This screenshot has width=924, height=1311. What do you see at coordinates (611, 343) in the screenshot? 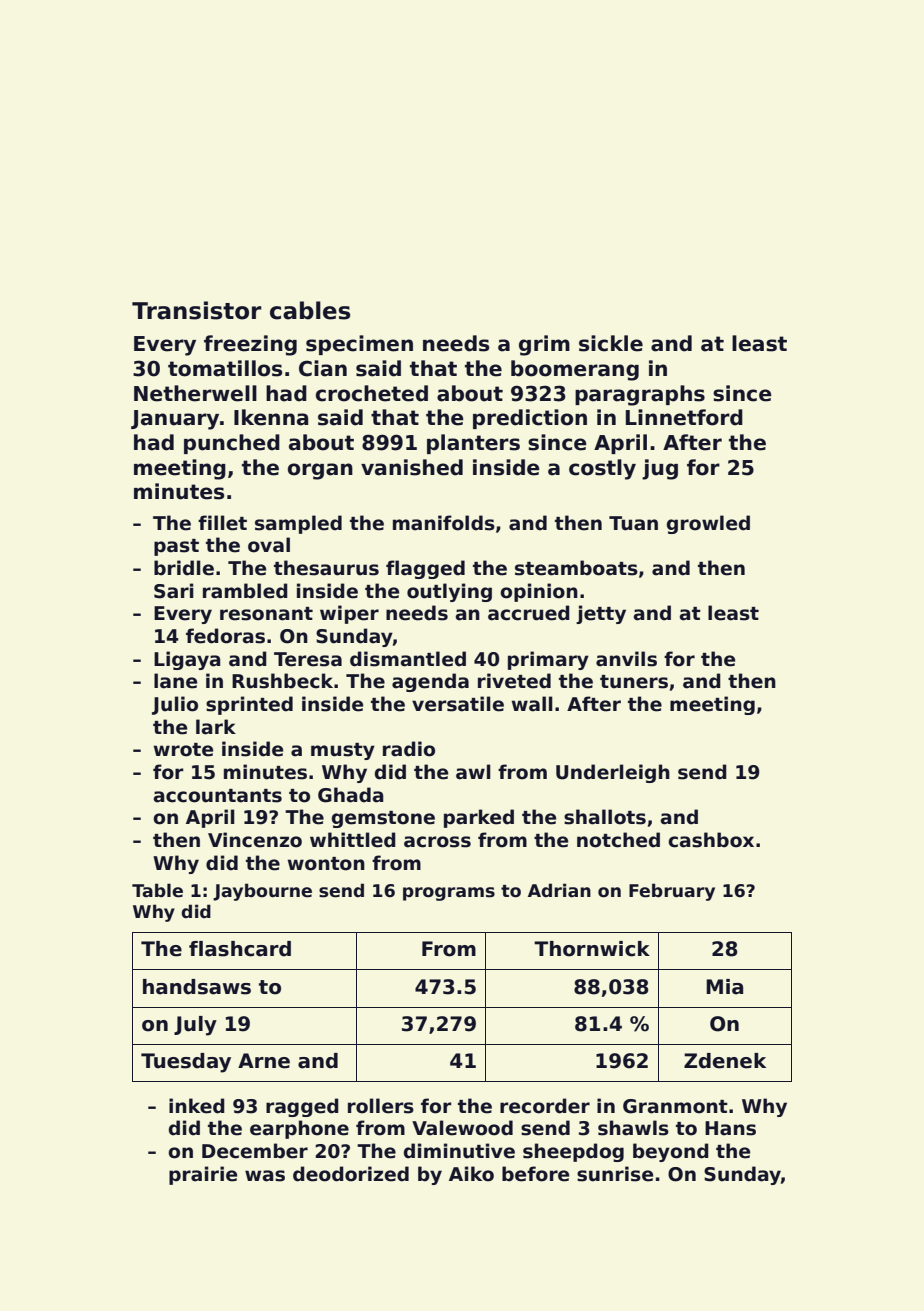
I see `sickle` at bounding box center [611, 343].
